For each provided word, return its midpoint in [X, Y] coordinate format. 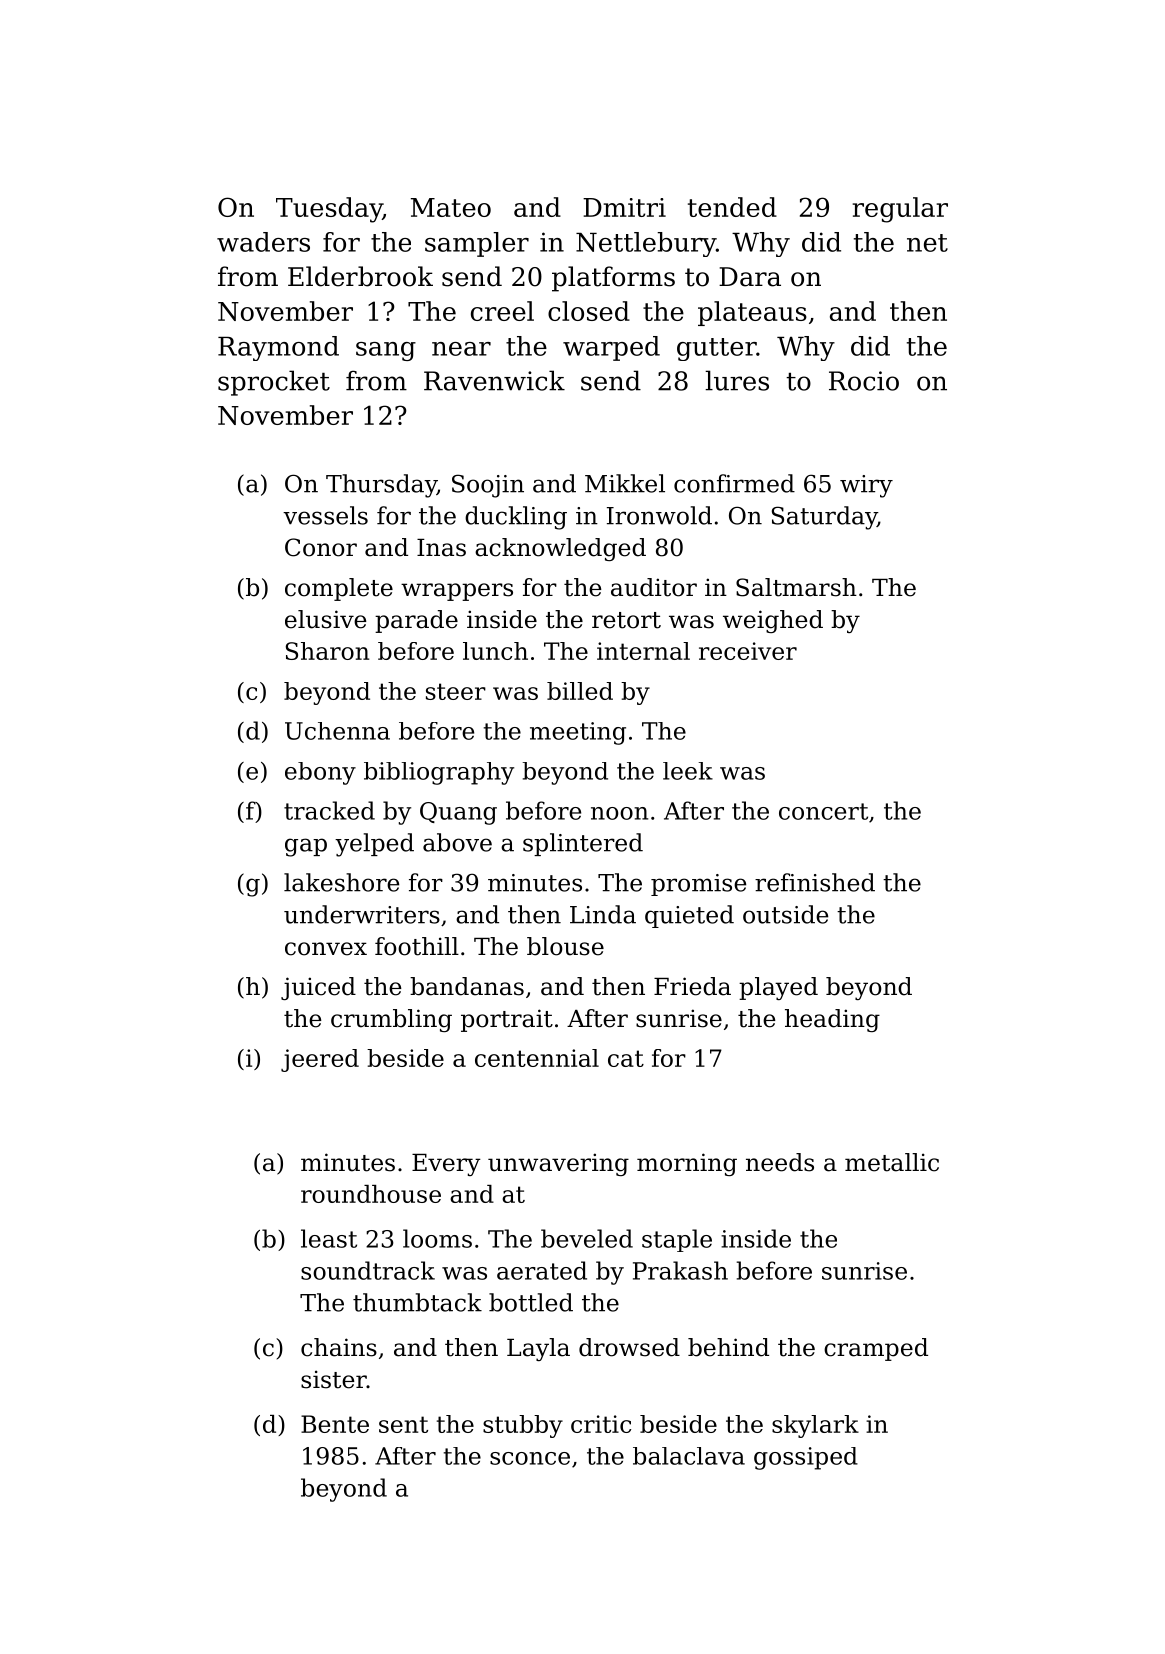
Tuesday [329, 210]
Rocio [864, 381]
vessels [325, 515]
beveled [587, 1238]
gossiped [806, 1458]
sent [403, 1424]
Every [446, 1165]
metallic [892, 1162]
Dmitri [624, 207]
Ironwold [659, 515]
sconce [530, 1458]
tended [732, 207]
